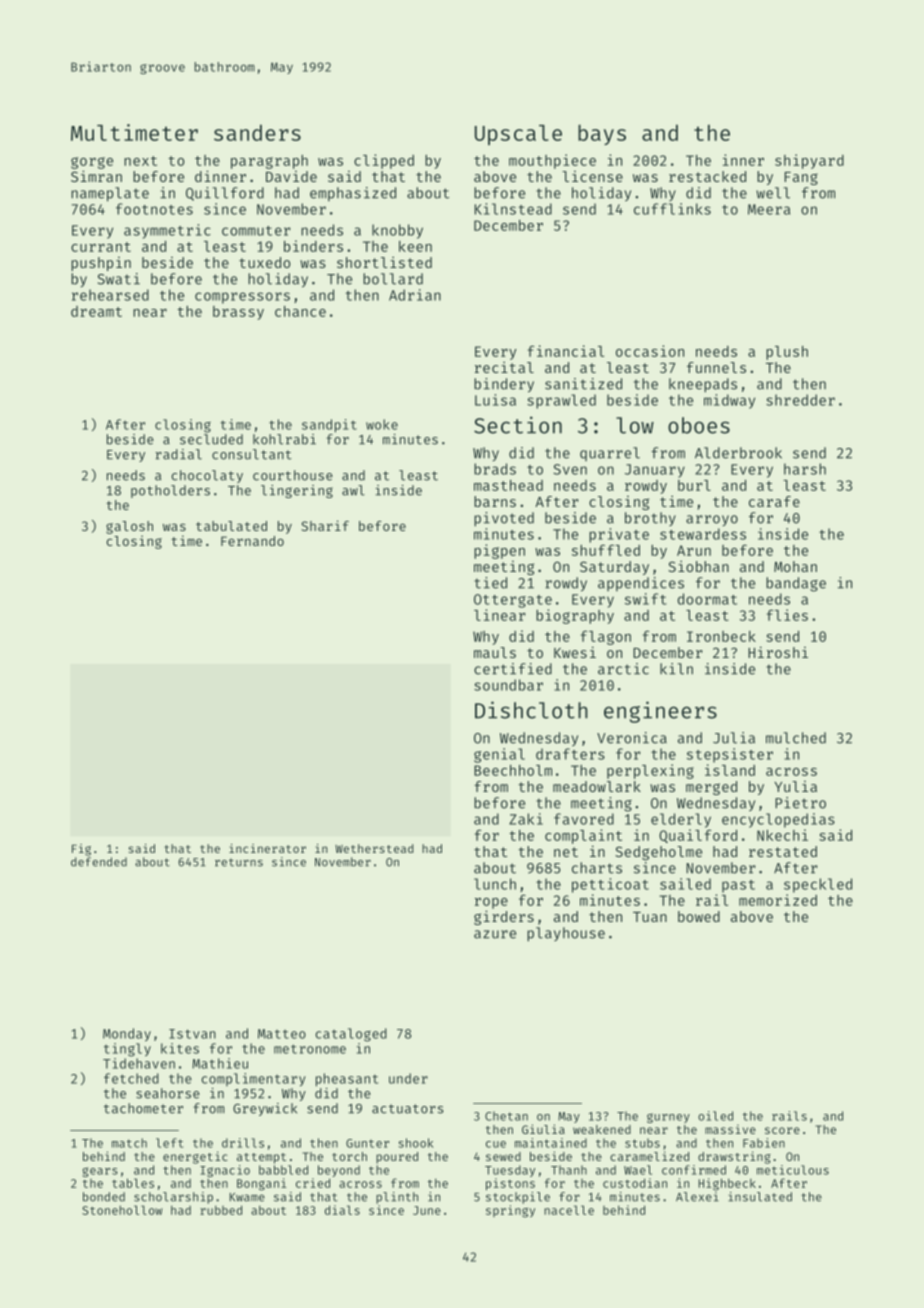 This screenshot has width=924, height=1308. I want to click on stepsister, so click(730, 755).
